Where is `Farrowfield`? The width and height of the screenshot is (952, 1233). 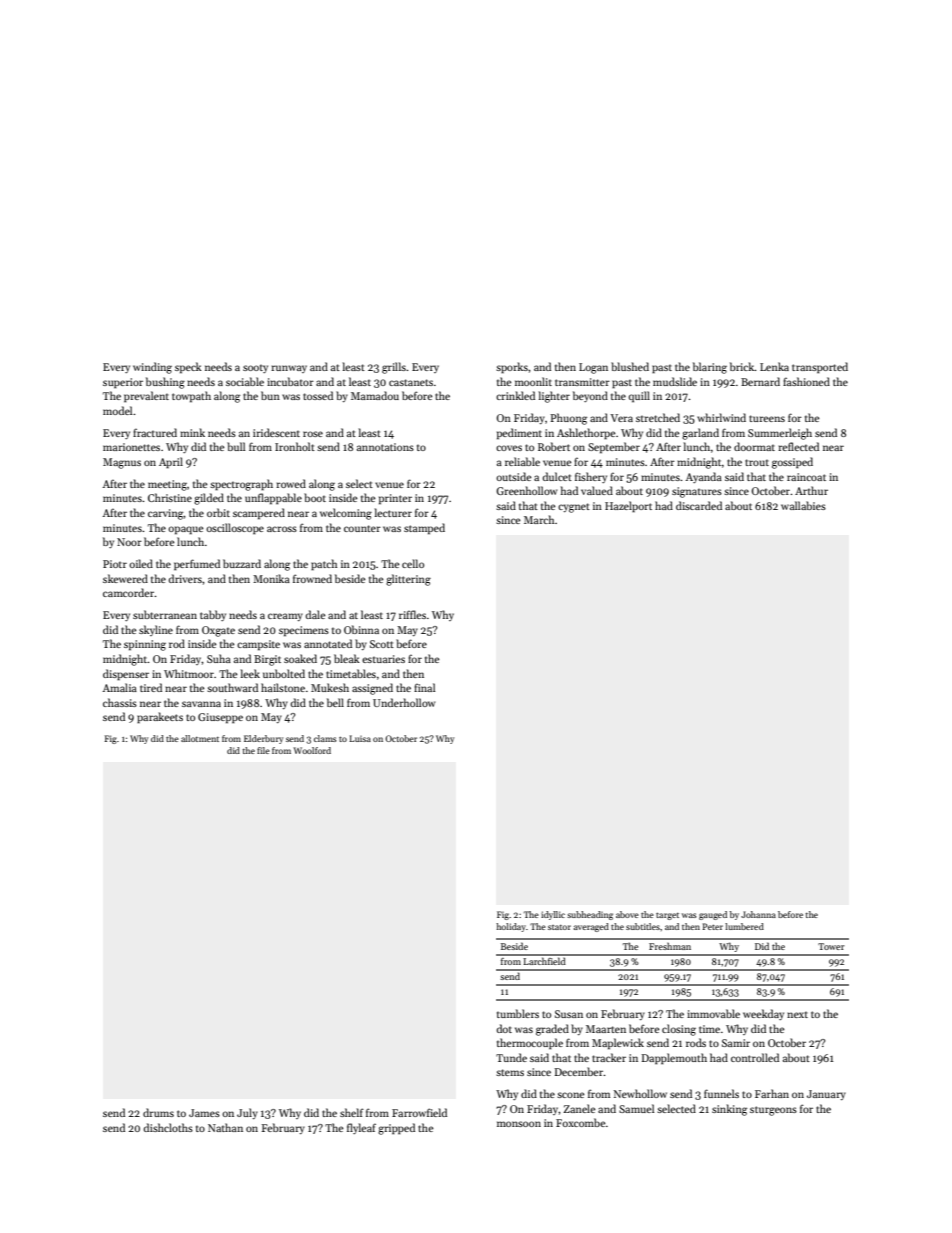 Farrowfield is located at coordinates (419, 1112).
